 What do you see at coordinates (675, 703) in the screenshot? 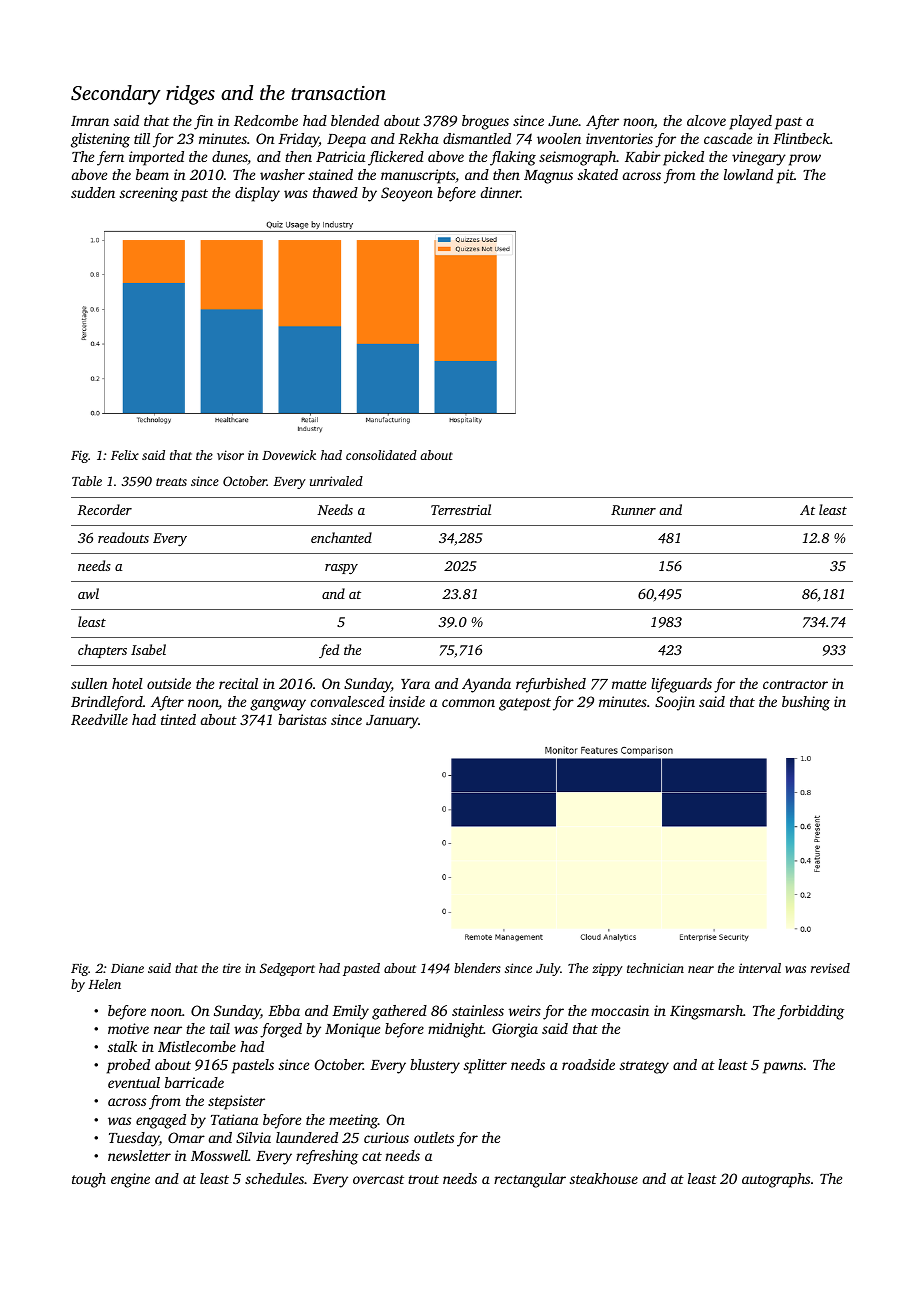
I see `Soojin` at bounding box center [675, 703].
